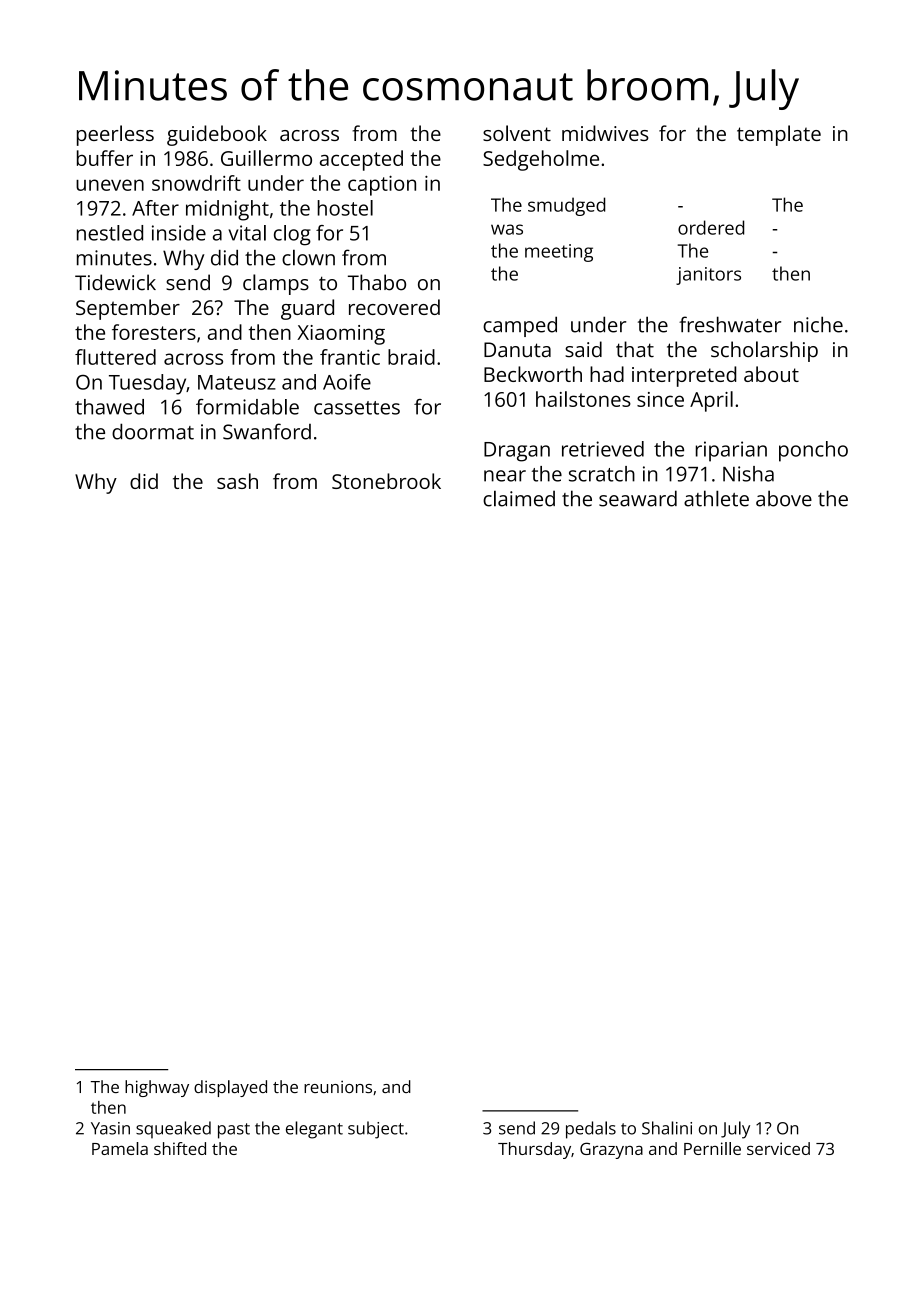 The width and height of the screenshot is (924, 1311). What do you see at coordinates (109, 407) in the screenshot?
I see `thawed` at bounding box center [109, 407].
